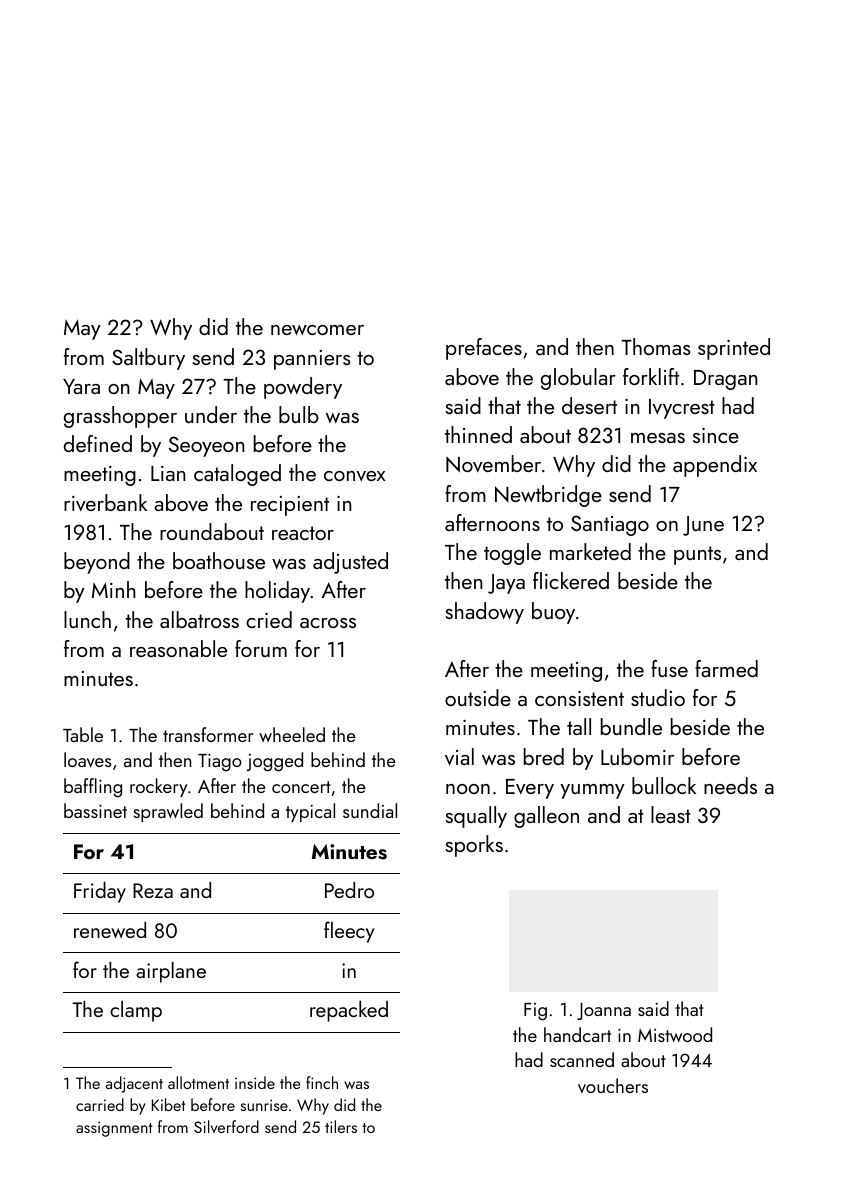  What do you see at coordinates (484, 349) in the screenshot?
I see `prefaces` at bounding box center [484, 349].
